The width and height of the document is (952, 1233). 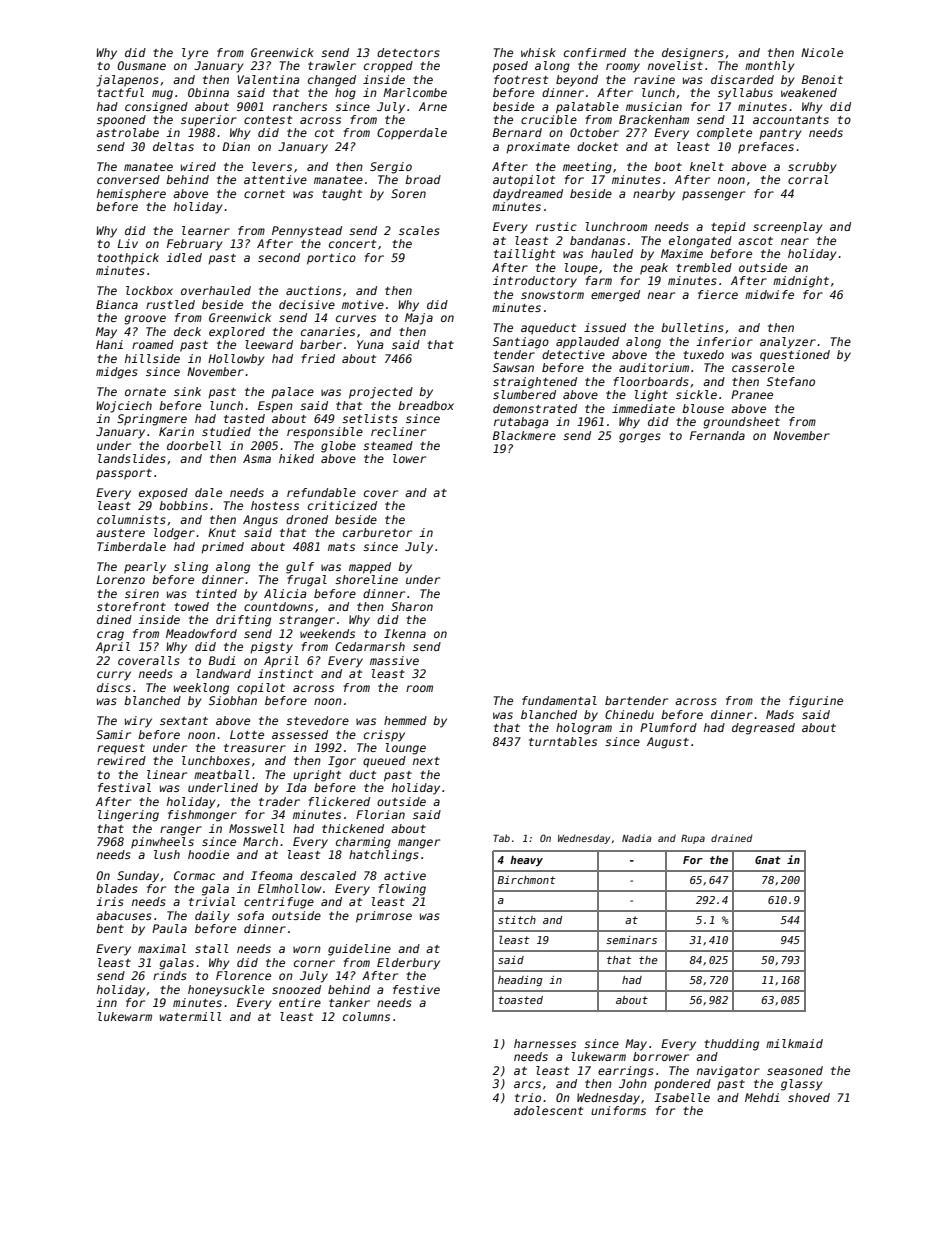 I want to click on Valentina, so click(x=269, y=79).
